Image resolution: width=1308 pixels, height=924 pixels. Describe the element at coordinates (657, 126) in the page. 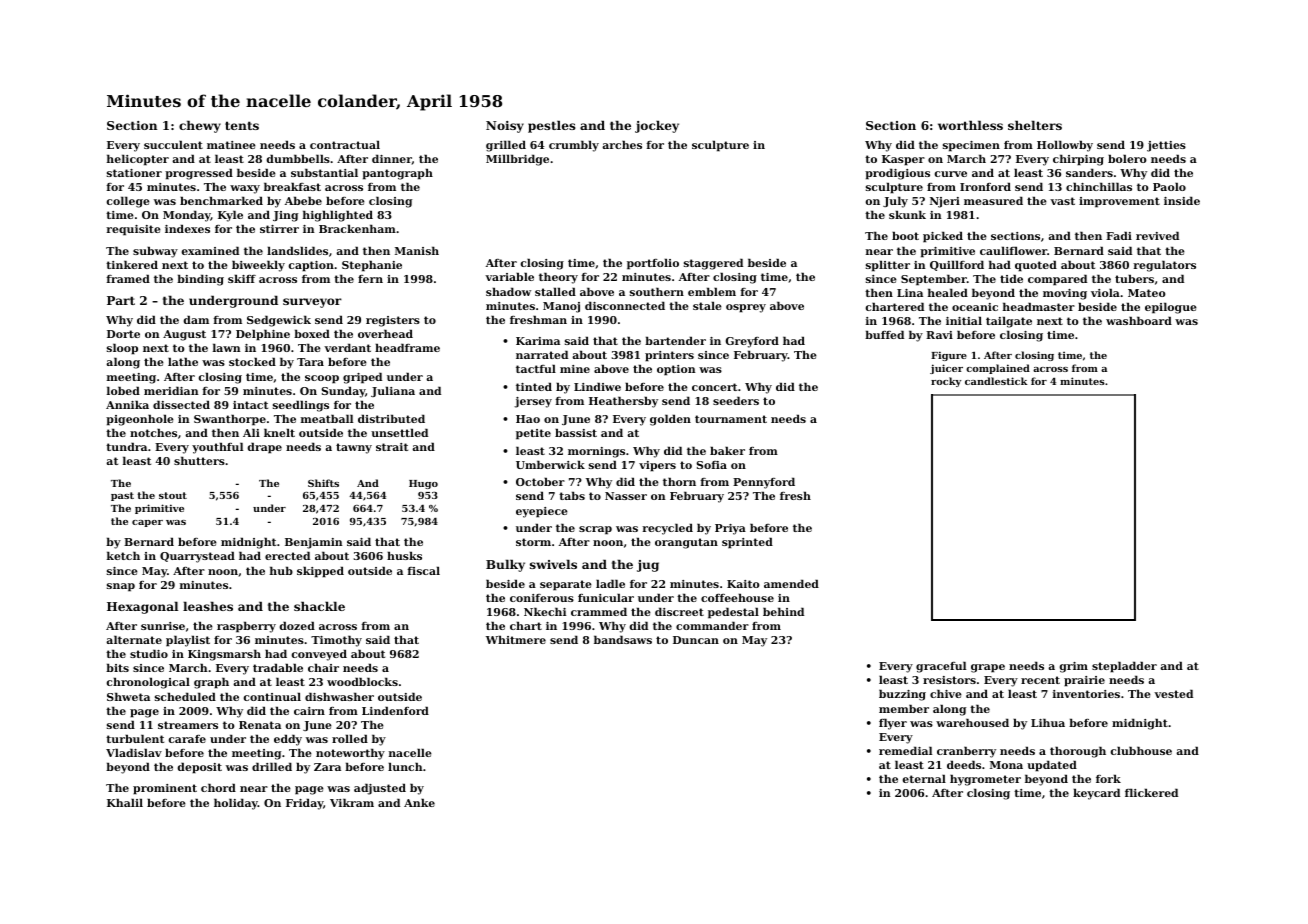

I see `jockey` at that location.
